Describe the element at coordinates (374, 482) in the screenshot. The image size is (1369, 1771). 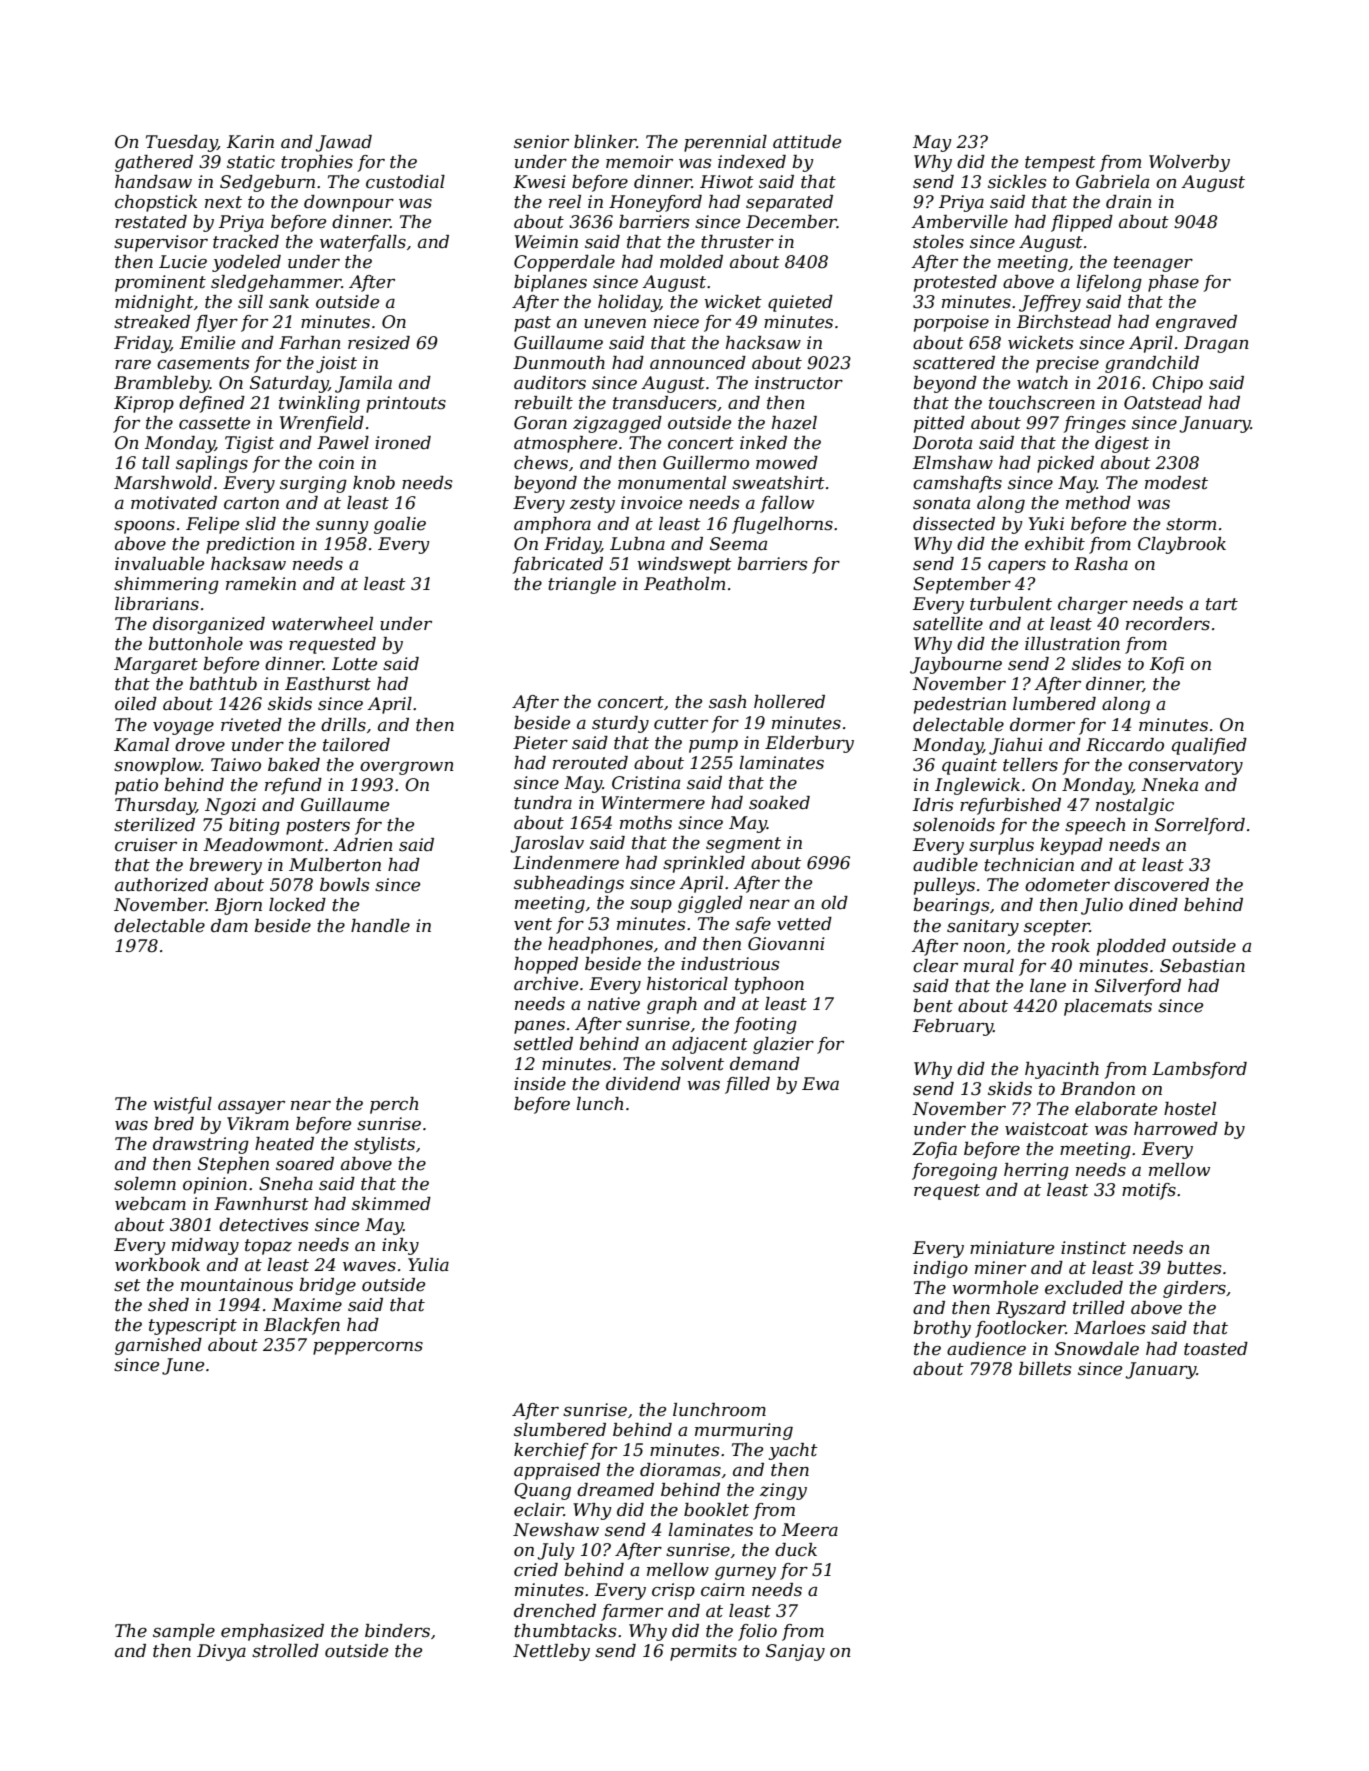
I see `knob` at that location.
